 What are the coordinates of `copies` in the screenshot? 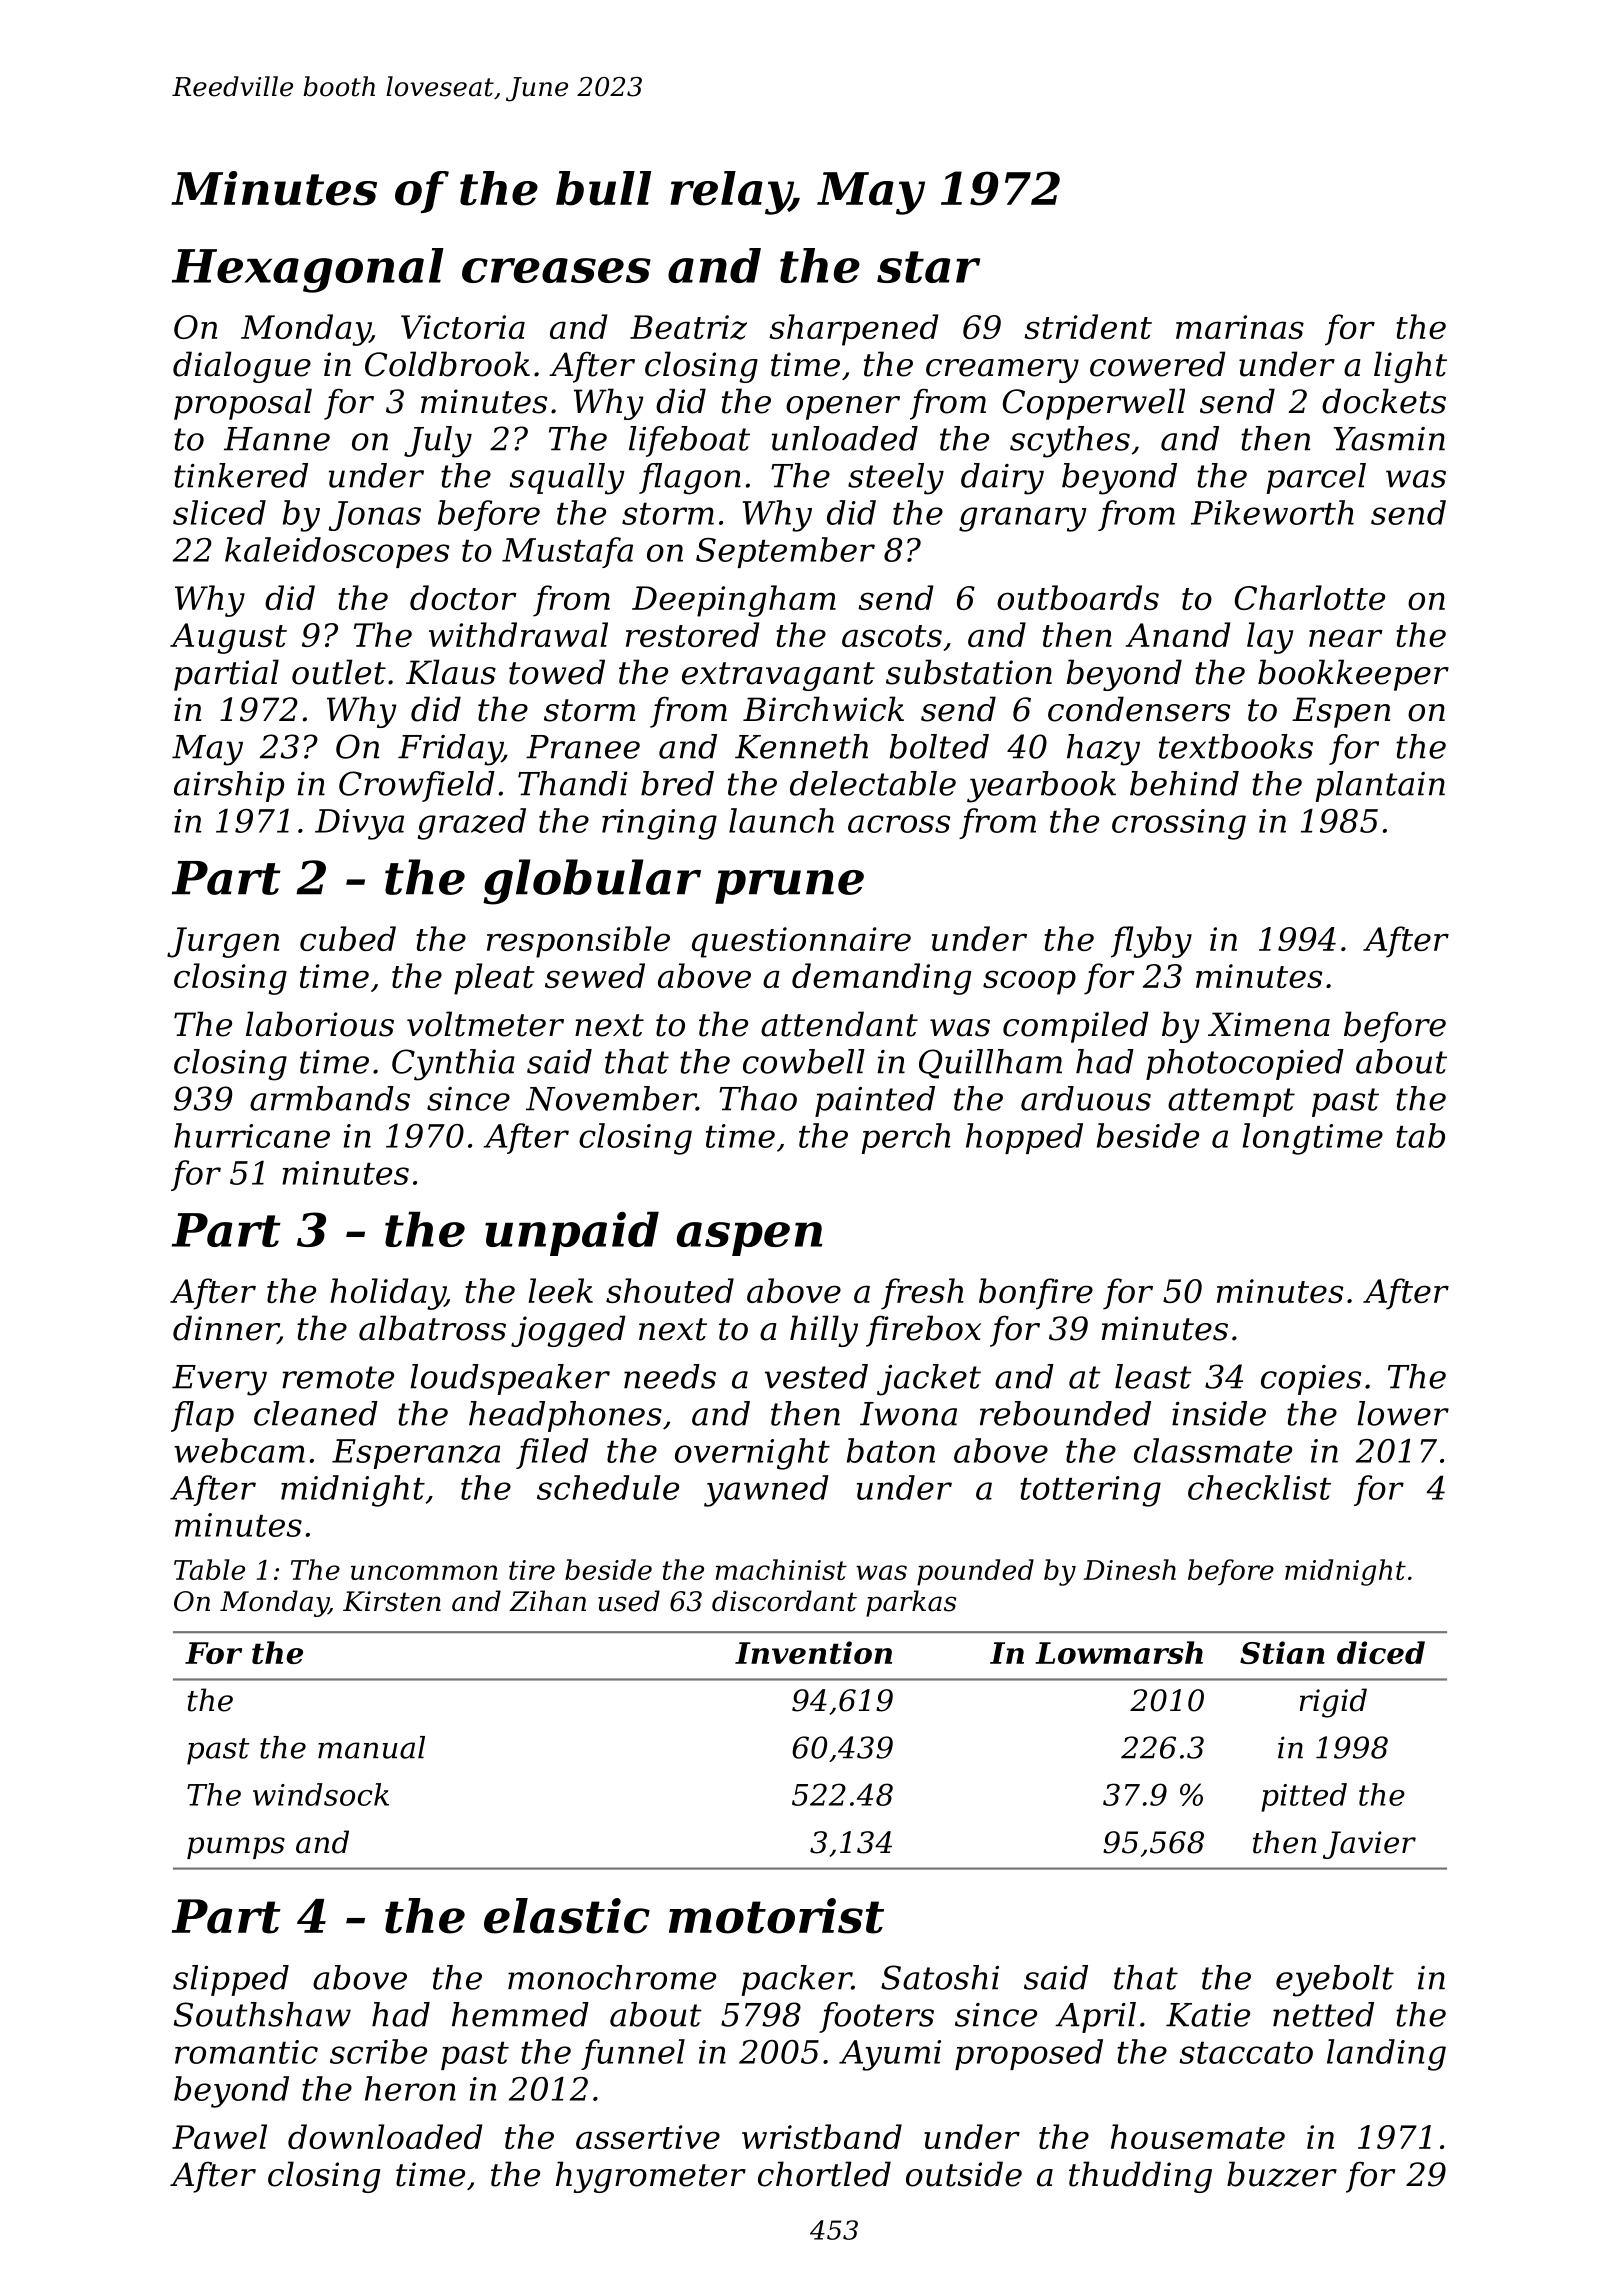 It's located at (1311, 1380).
